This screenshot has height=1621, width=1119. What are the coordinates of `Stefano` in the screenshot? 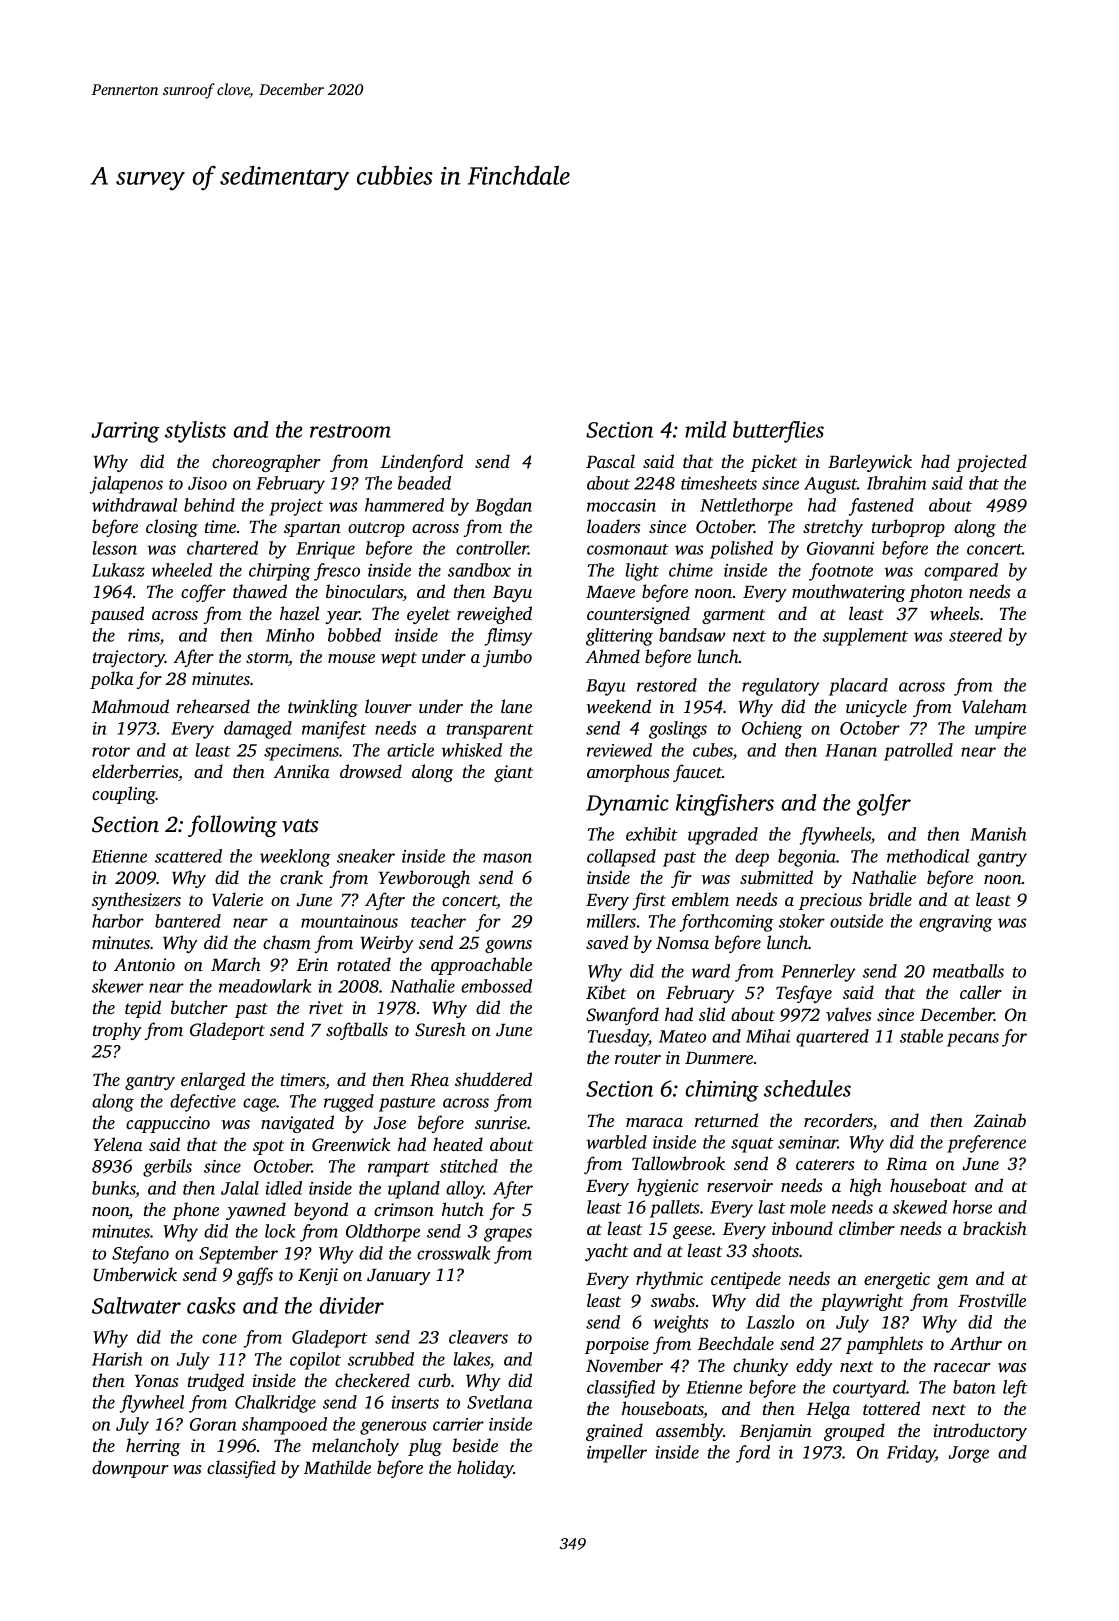 It's located at (140, 1255).
